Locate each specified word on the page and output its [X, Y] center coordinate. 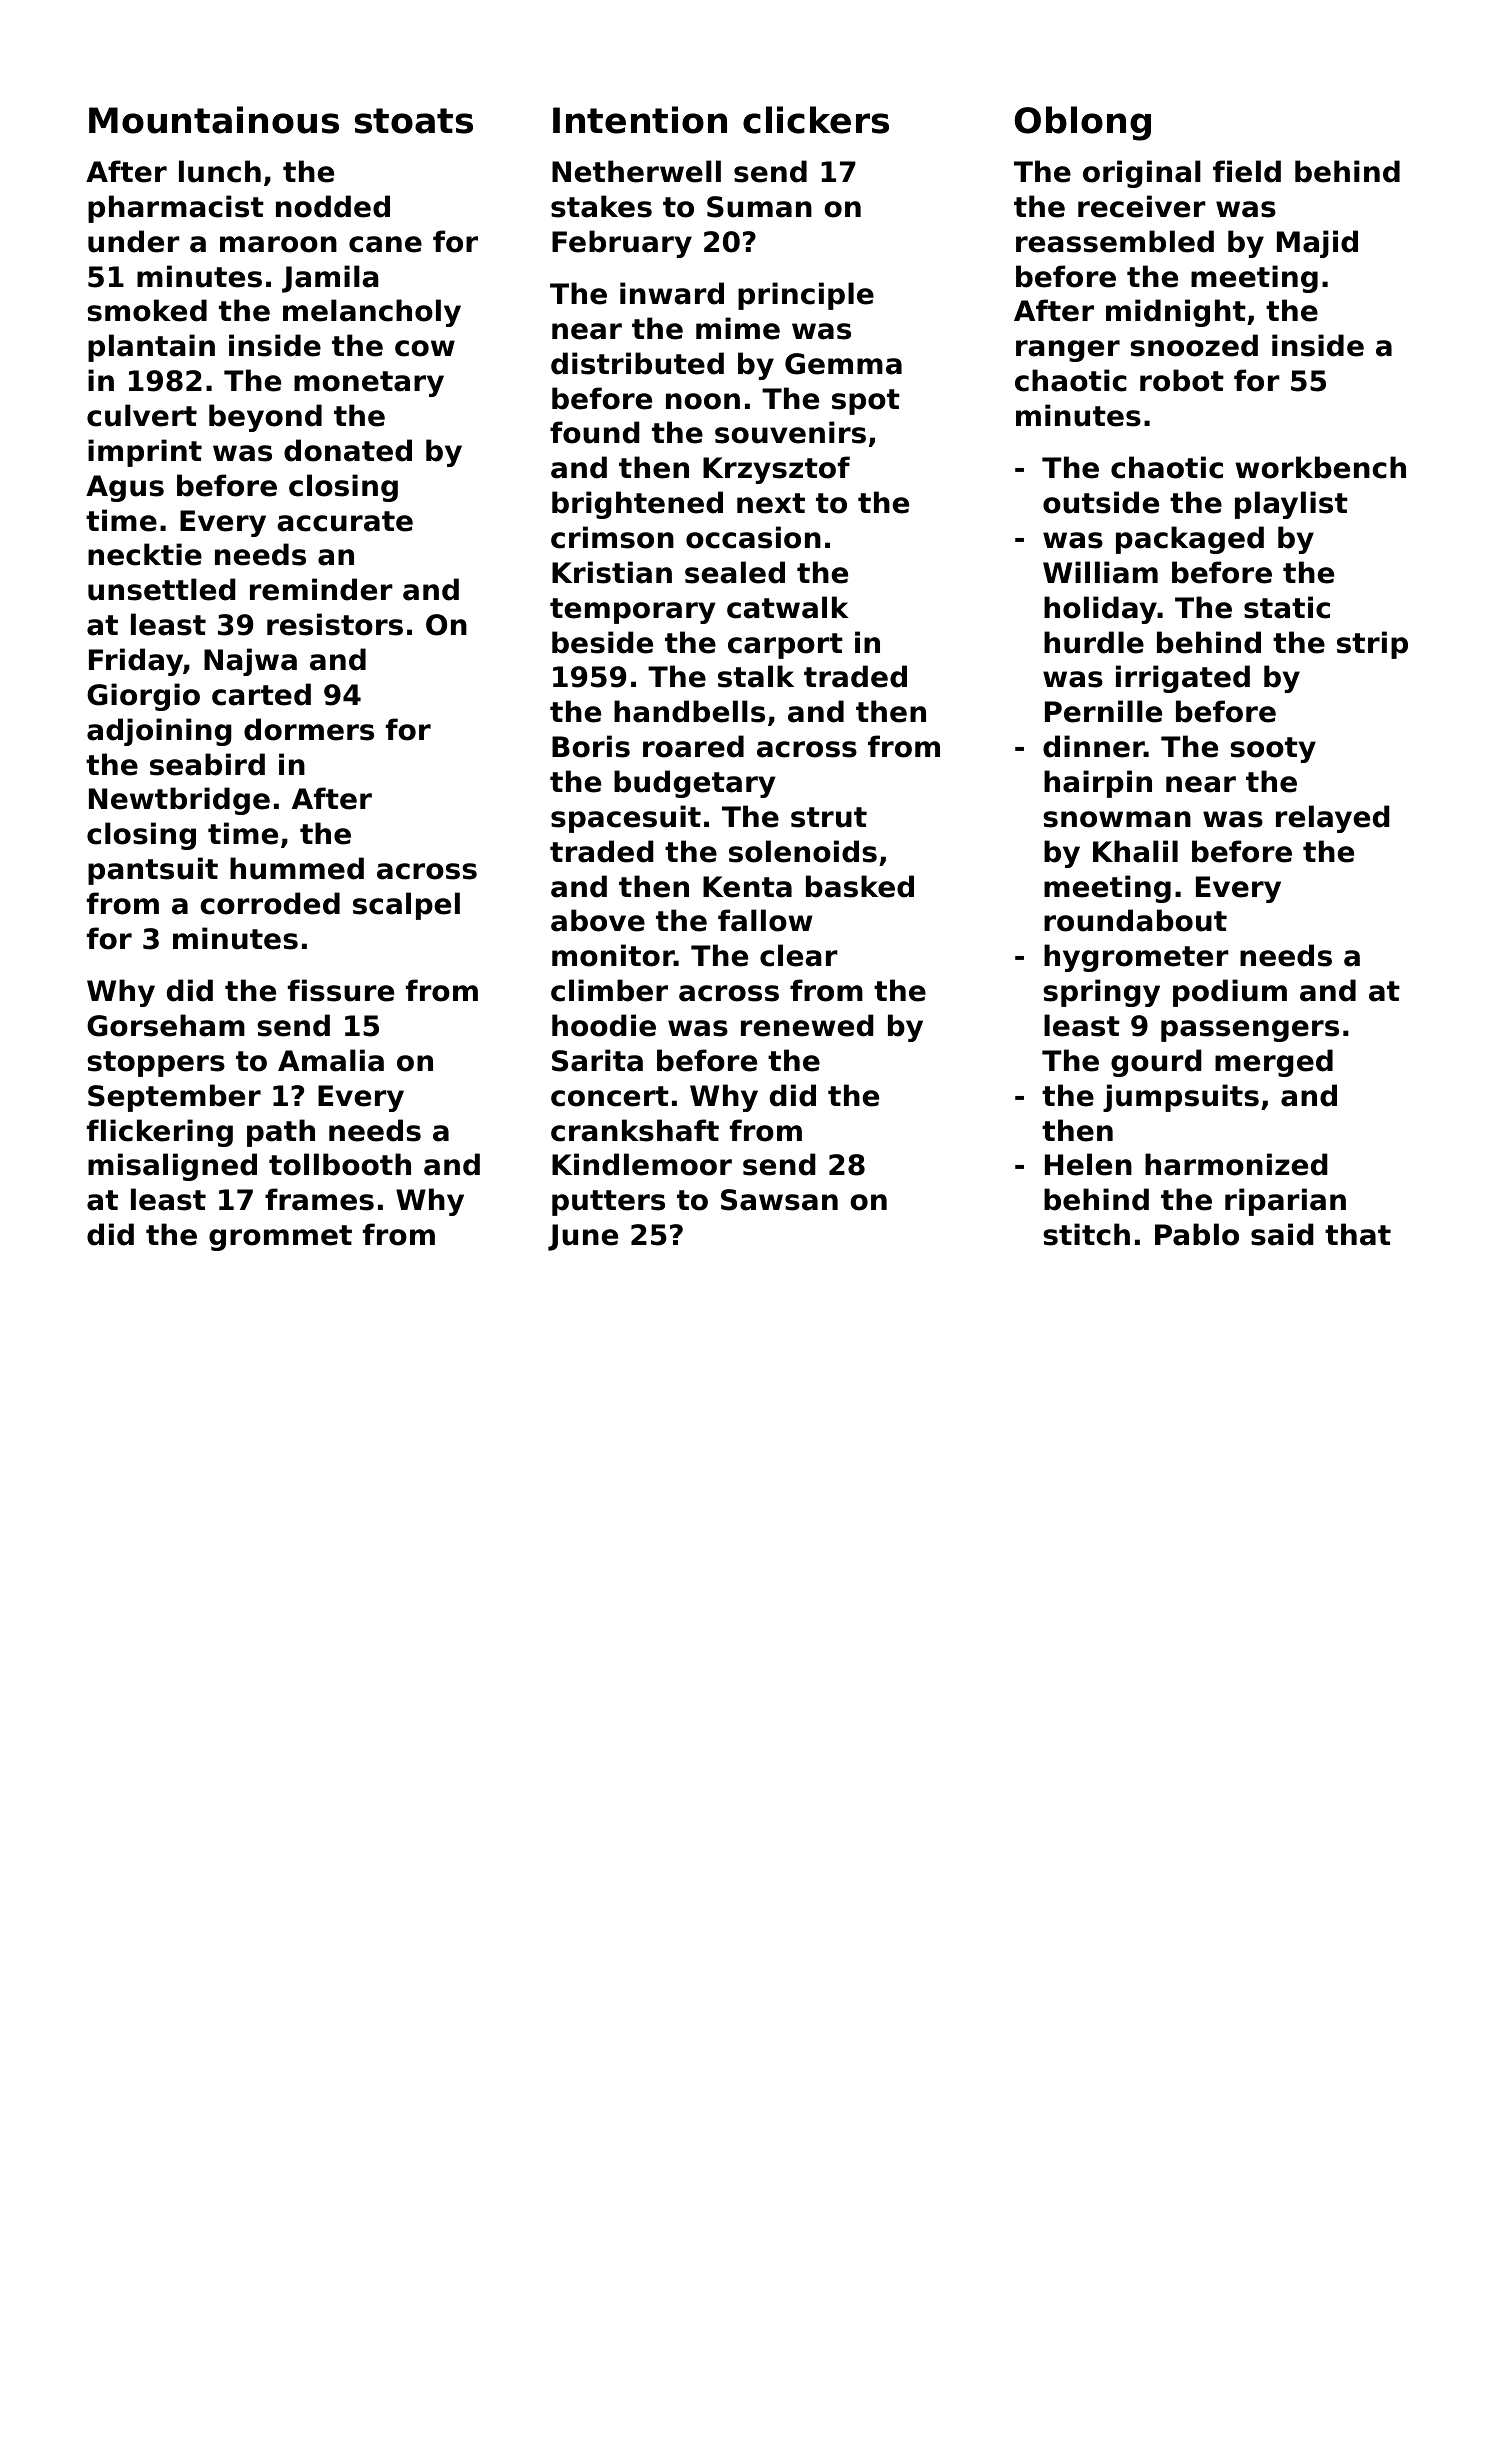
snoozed [1194, 345]
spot [866, 402]
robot [1182, 380]
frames [319, 1199]
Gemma [843, 364]
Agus [125, 488]
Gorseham [166, 1025]
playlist [1291, 505]
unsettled [162, 589]
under [134, 241]
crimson [612, 537]
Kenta [747, 887]
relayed [1333, 819]
